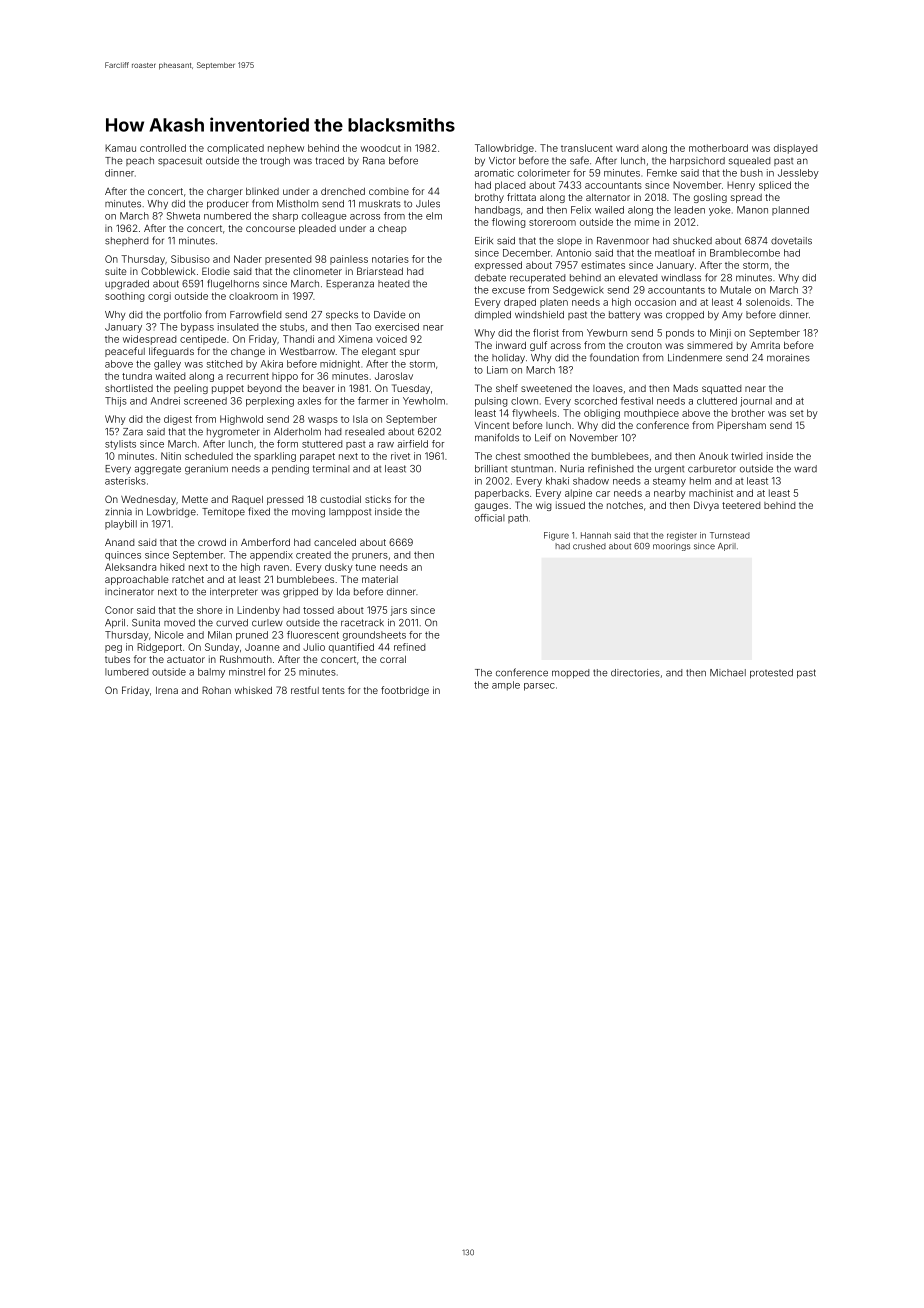 The width and height of the image is (924, 1308). Describe the element at coordinates (212, 542) in the image. I see `crowd` at that location.
